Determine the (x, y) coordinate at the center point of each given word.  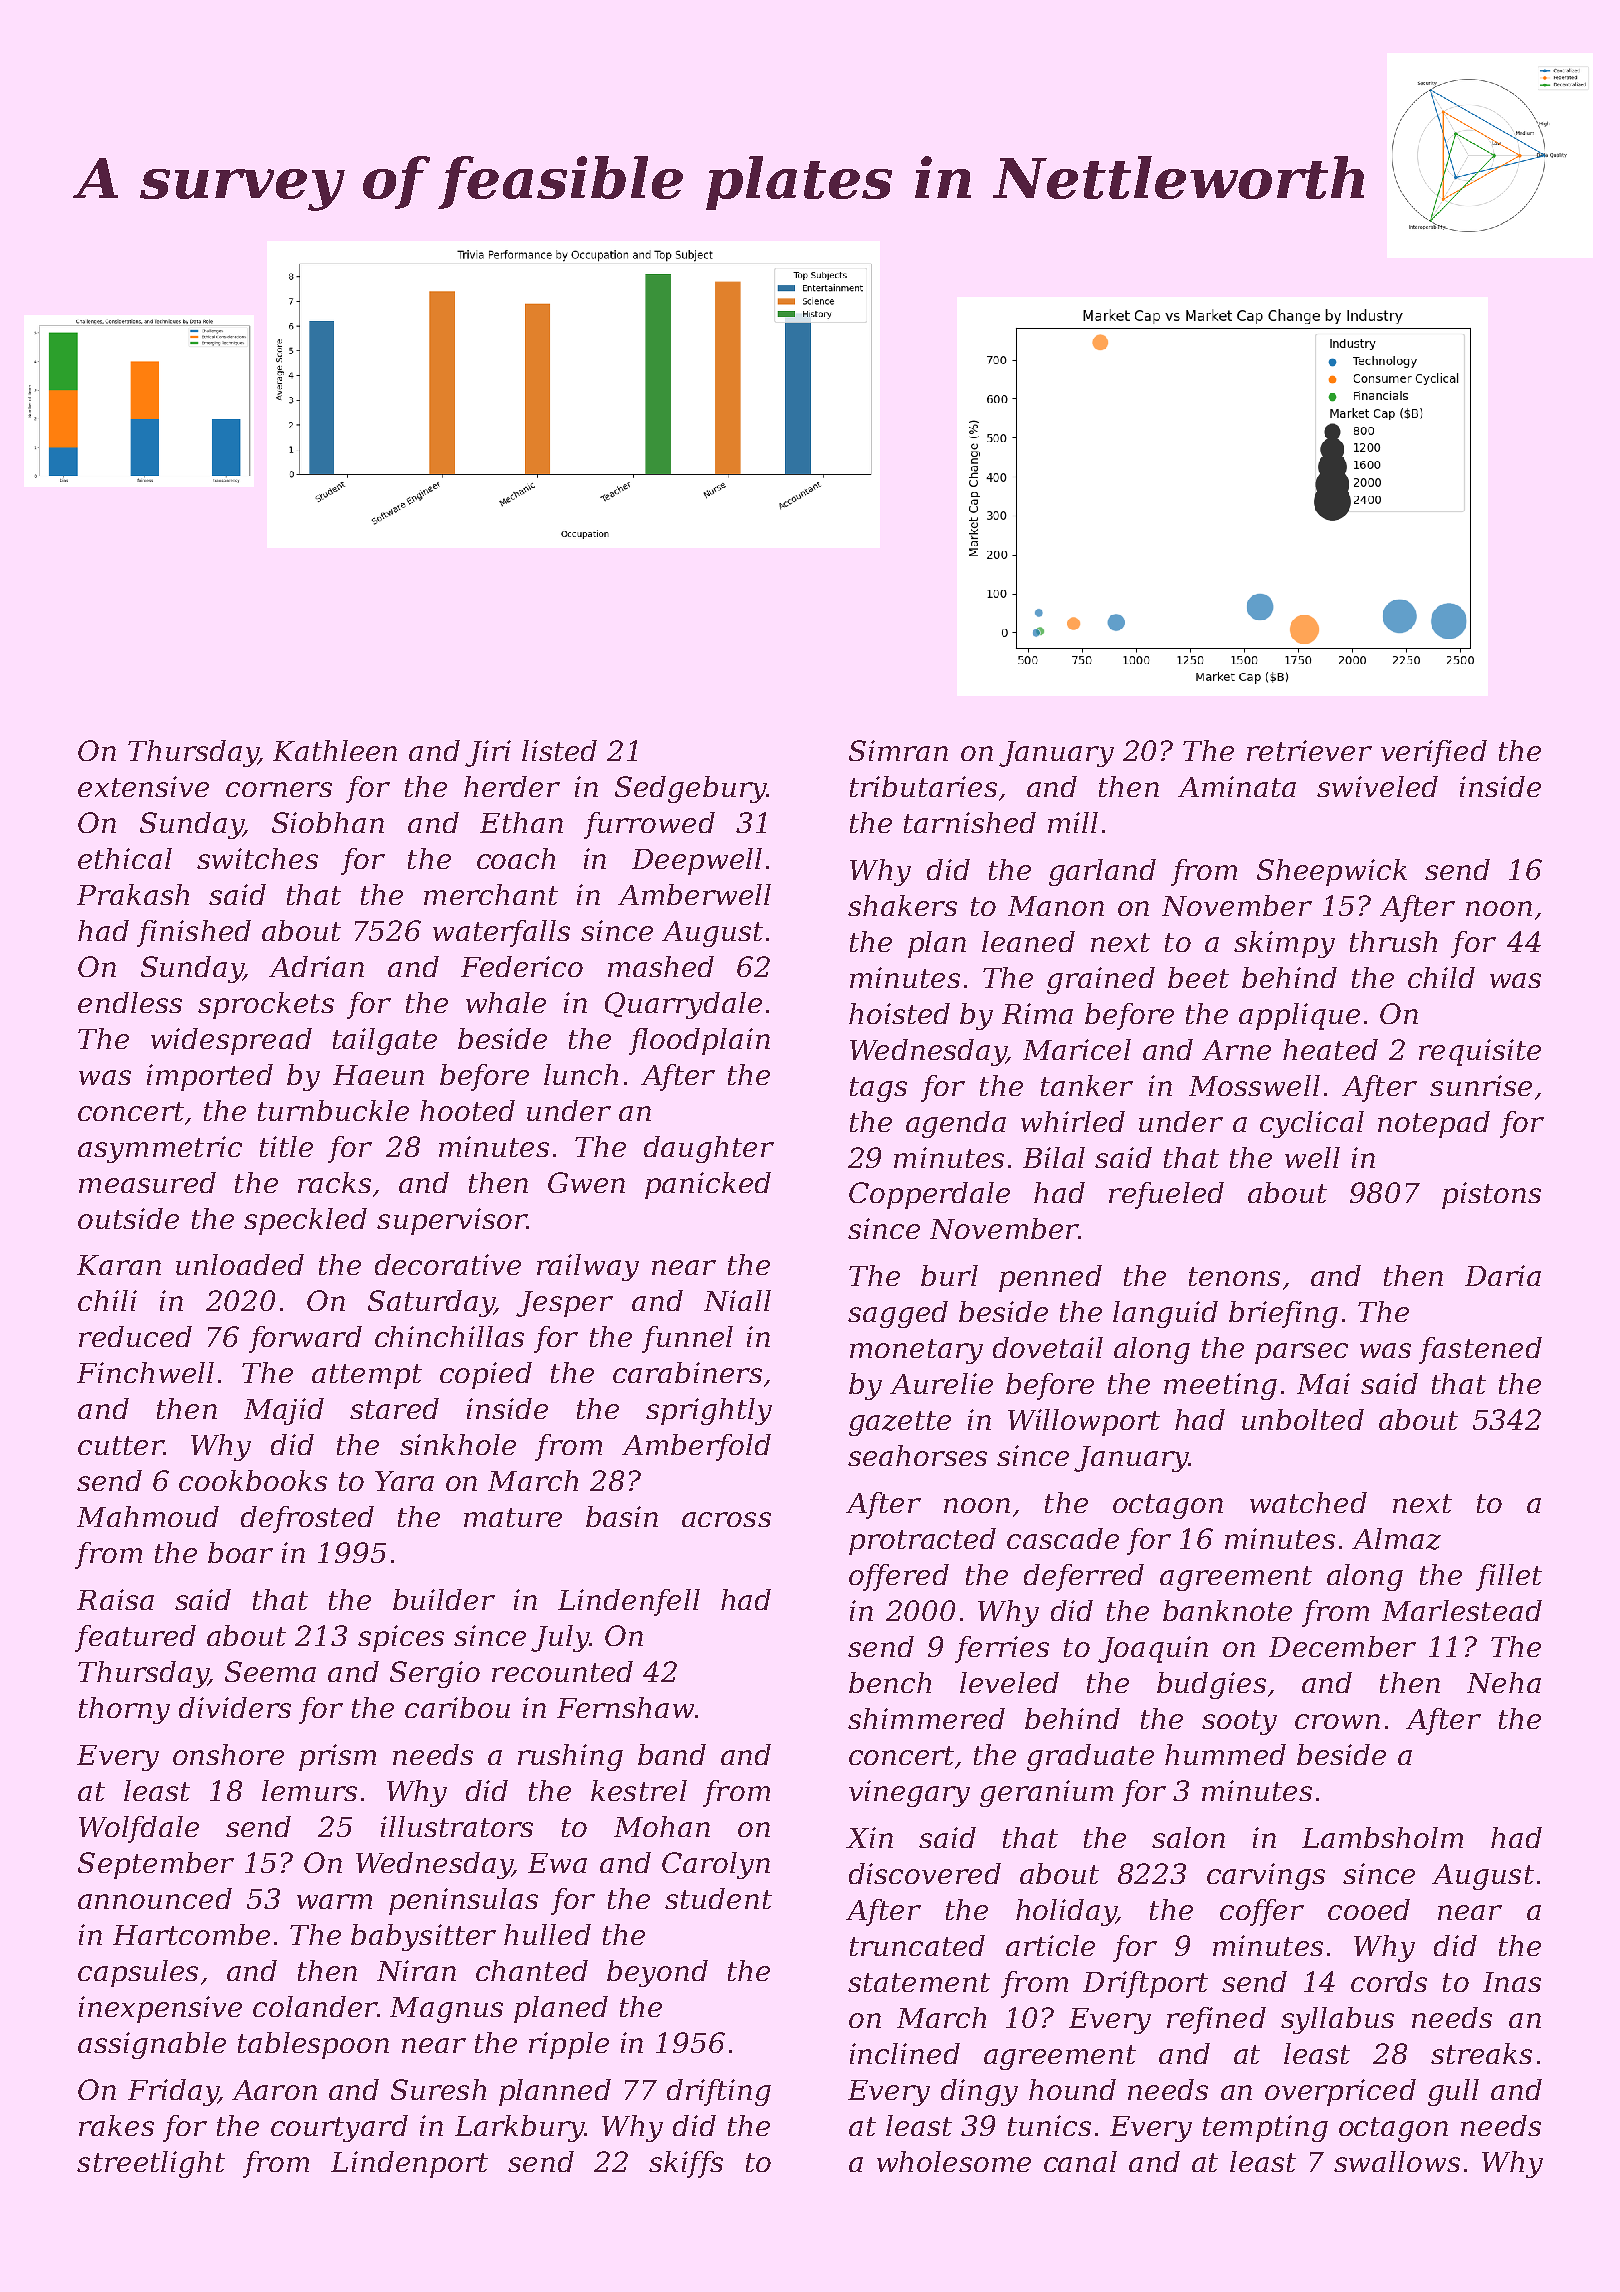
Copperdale (929, 1195)
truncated (917, 1945)
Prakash (133, 894)
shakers (902, 905)
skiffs (686, 2164)
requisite (1480, 1052)
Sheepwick (1332, 872)
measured (147, 1182)
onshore (228, 1754)
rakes (116, 2125)
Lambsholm (1382, 1837)
